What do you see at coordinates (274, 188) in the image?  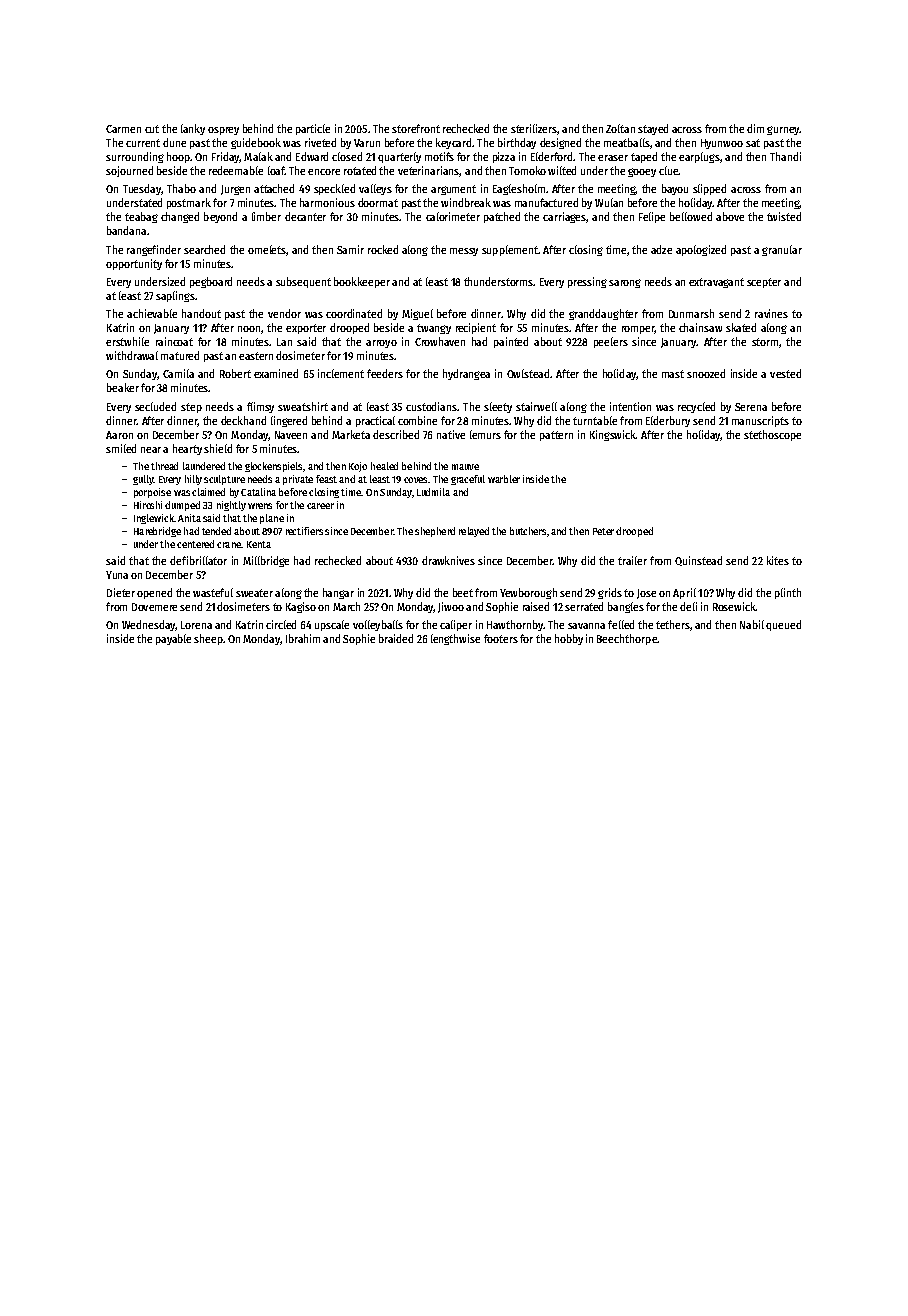 I see `attached` at bounding box center [274, 188].
